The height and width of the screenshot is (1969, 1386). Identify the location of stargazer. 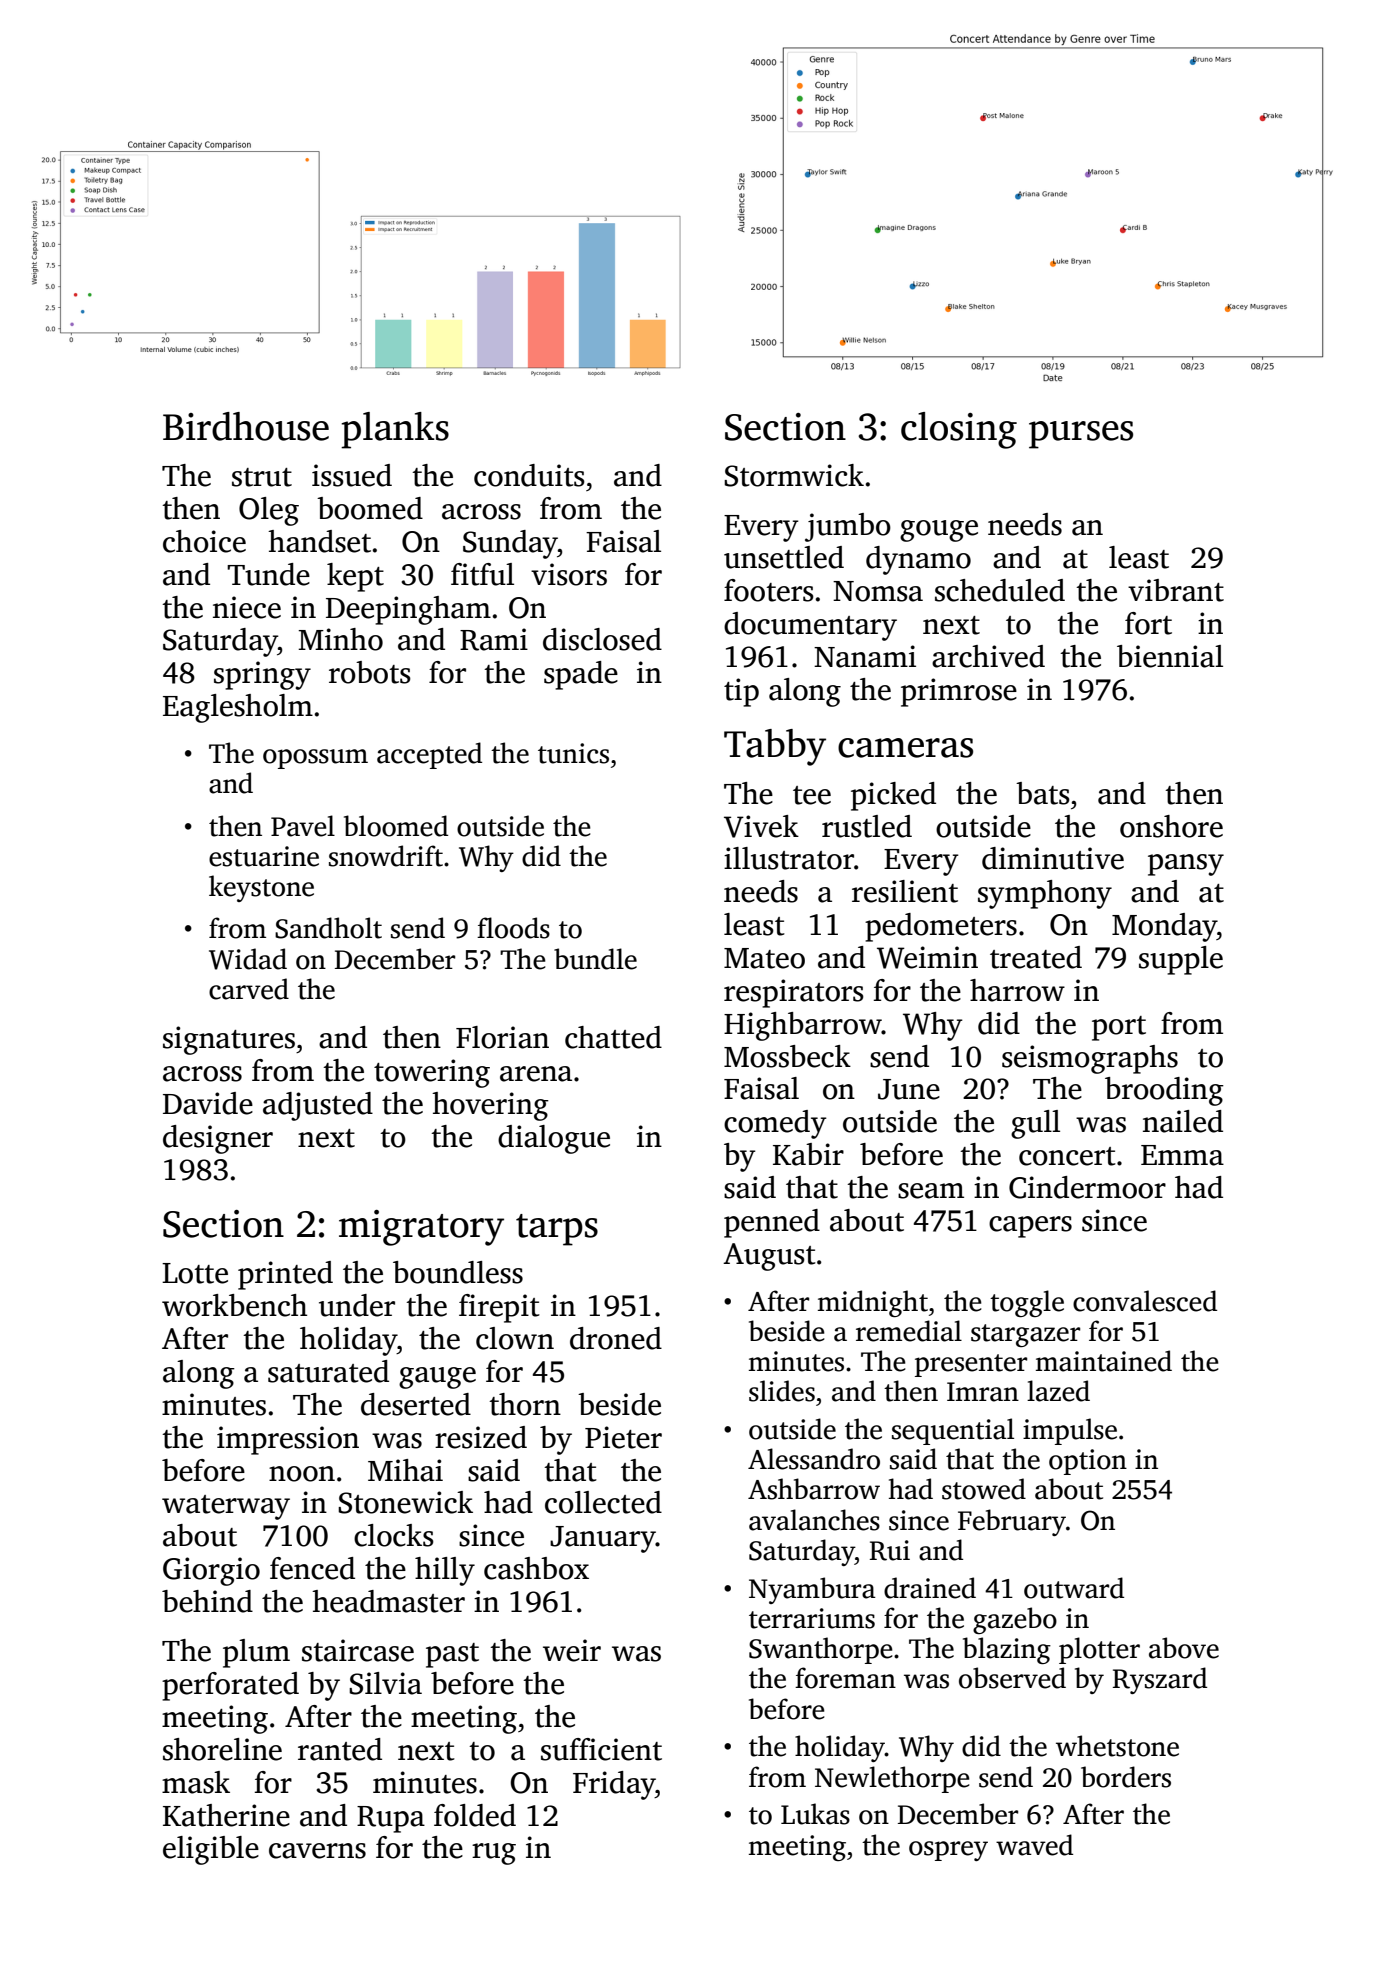
(1025, 1335).
